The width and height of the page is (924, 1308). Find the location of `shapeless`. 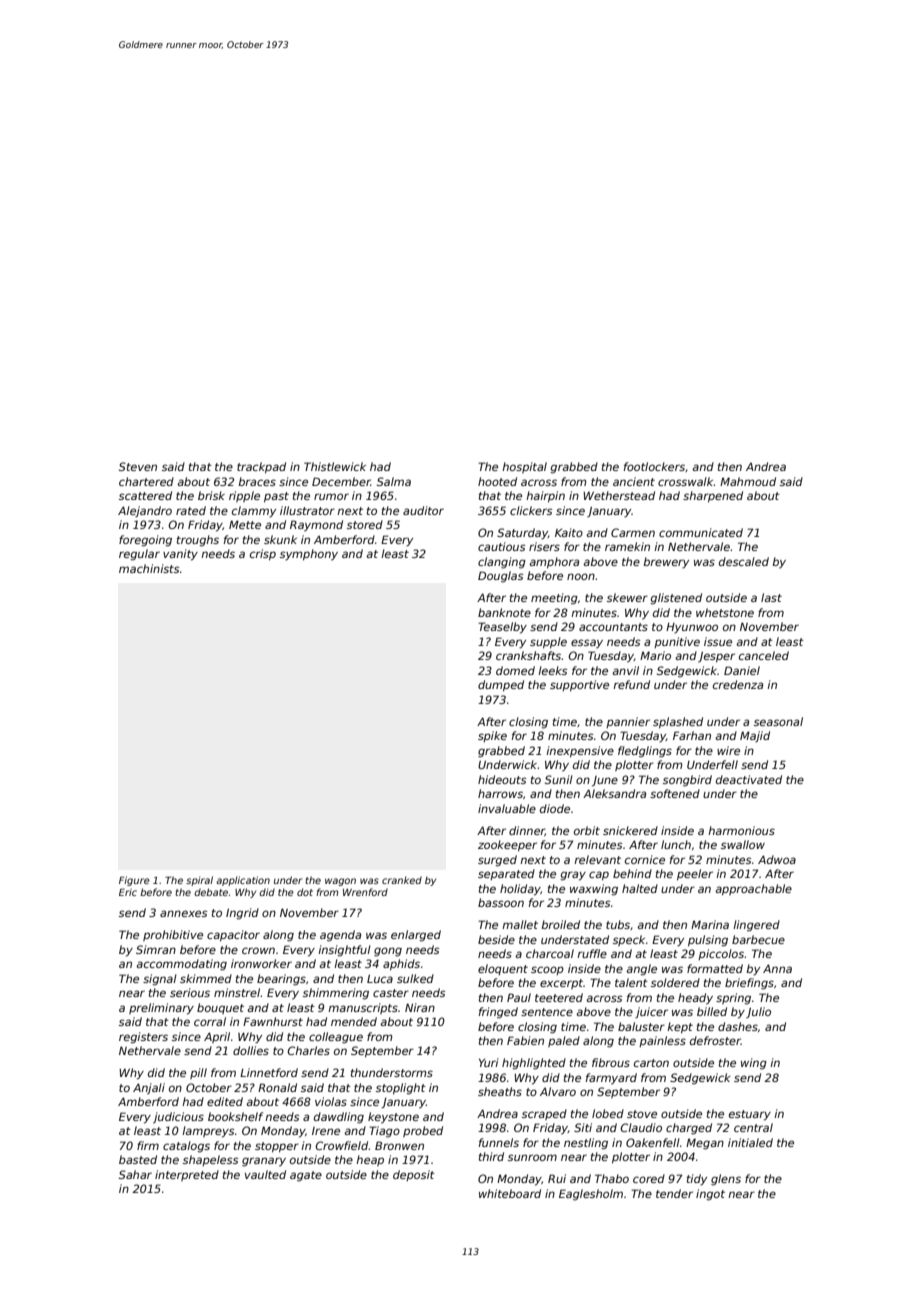

shapeless is located at coordinates (211, 1160).
